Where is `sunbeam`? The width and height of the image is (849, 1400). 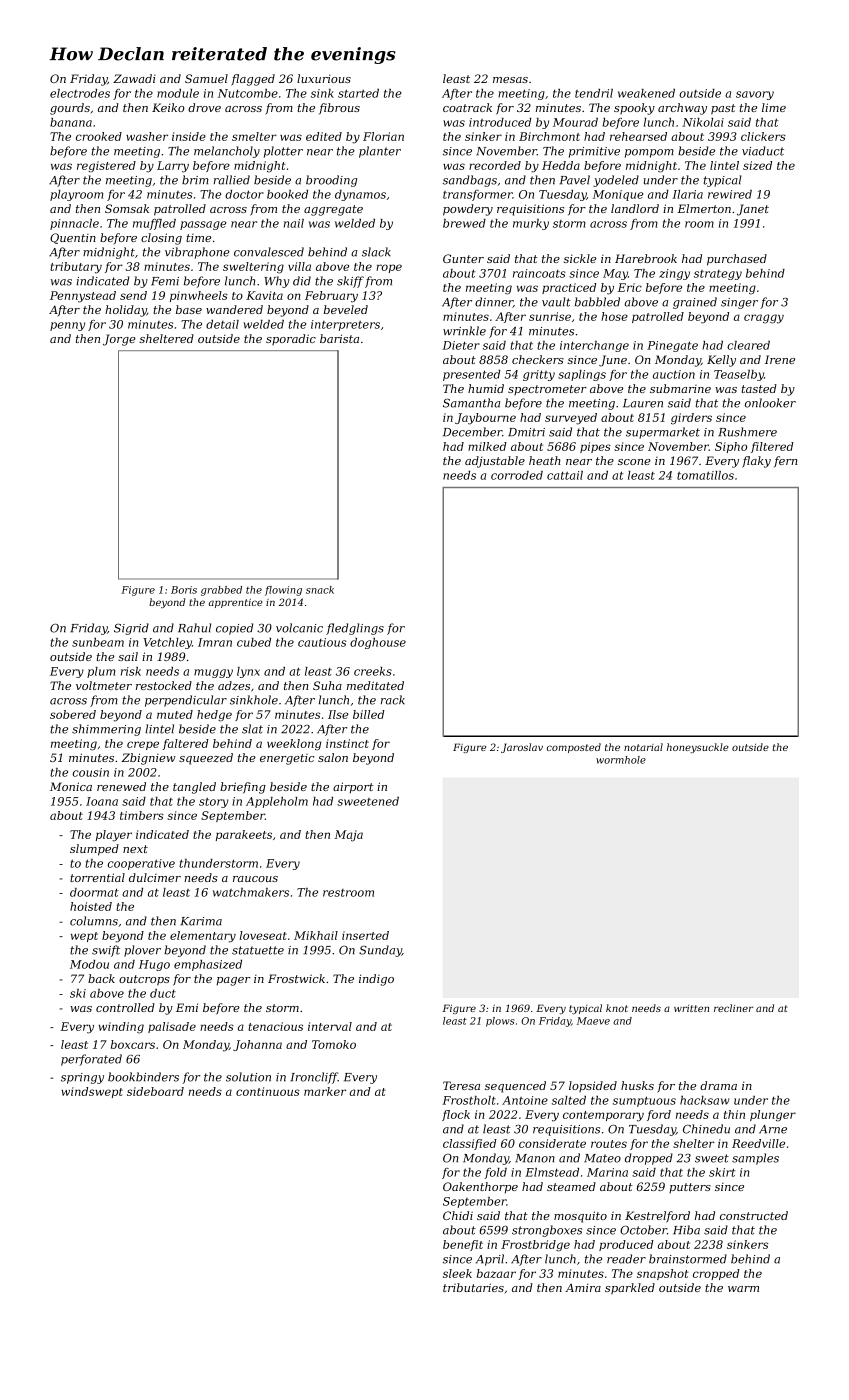 sunbeam is located at coordinates (98, 642).
